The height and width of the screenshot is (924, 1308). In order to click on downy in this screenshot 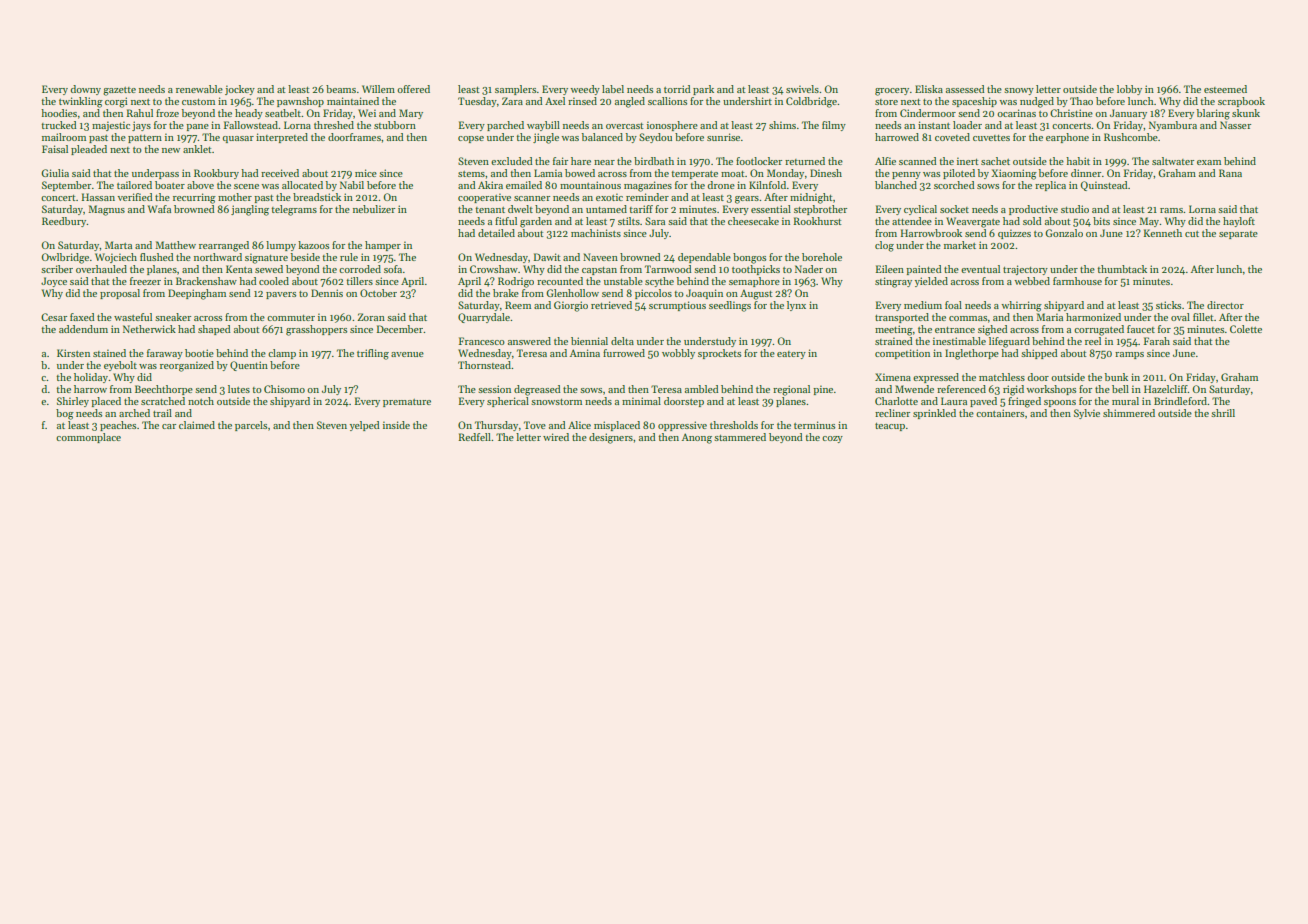, I will do `click(85, 90)`.
